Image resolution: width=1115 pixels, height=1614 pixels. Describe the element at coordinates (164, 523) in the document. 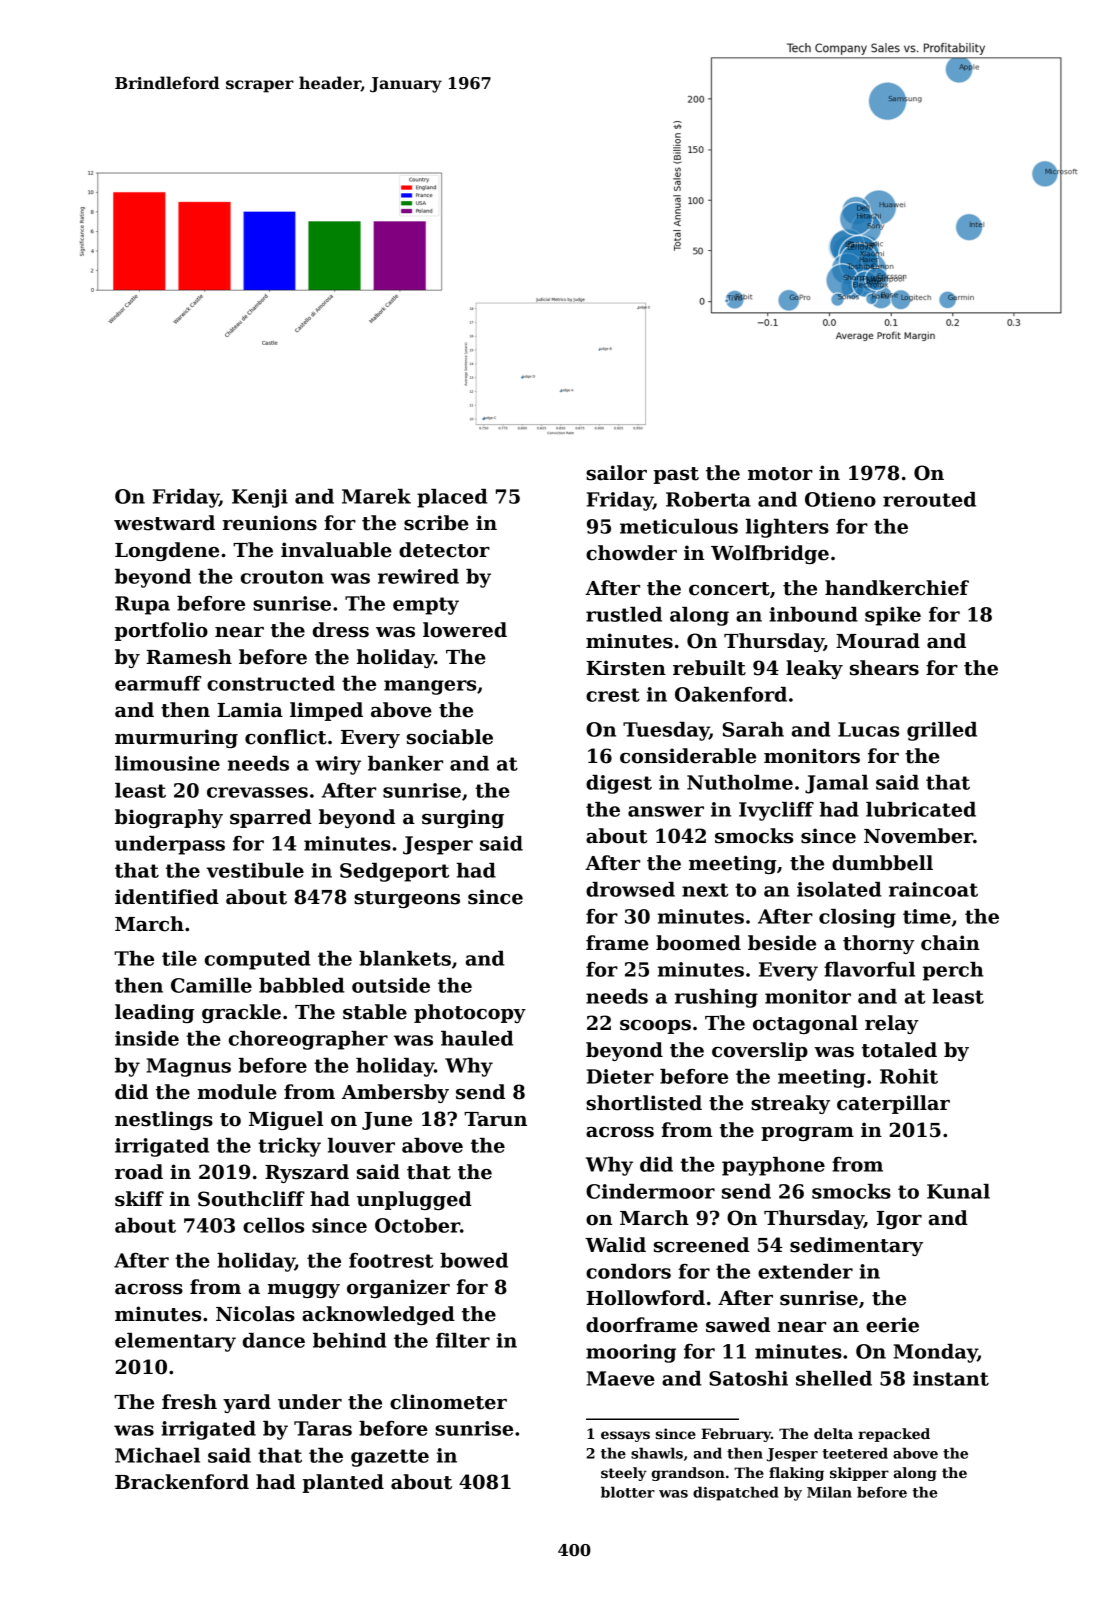

I see `westward` at that location.
